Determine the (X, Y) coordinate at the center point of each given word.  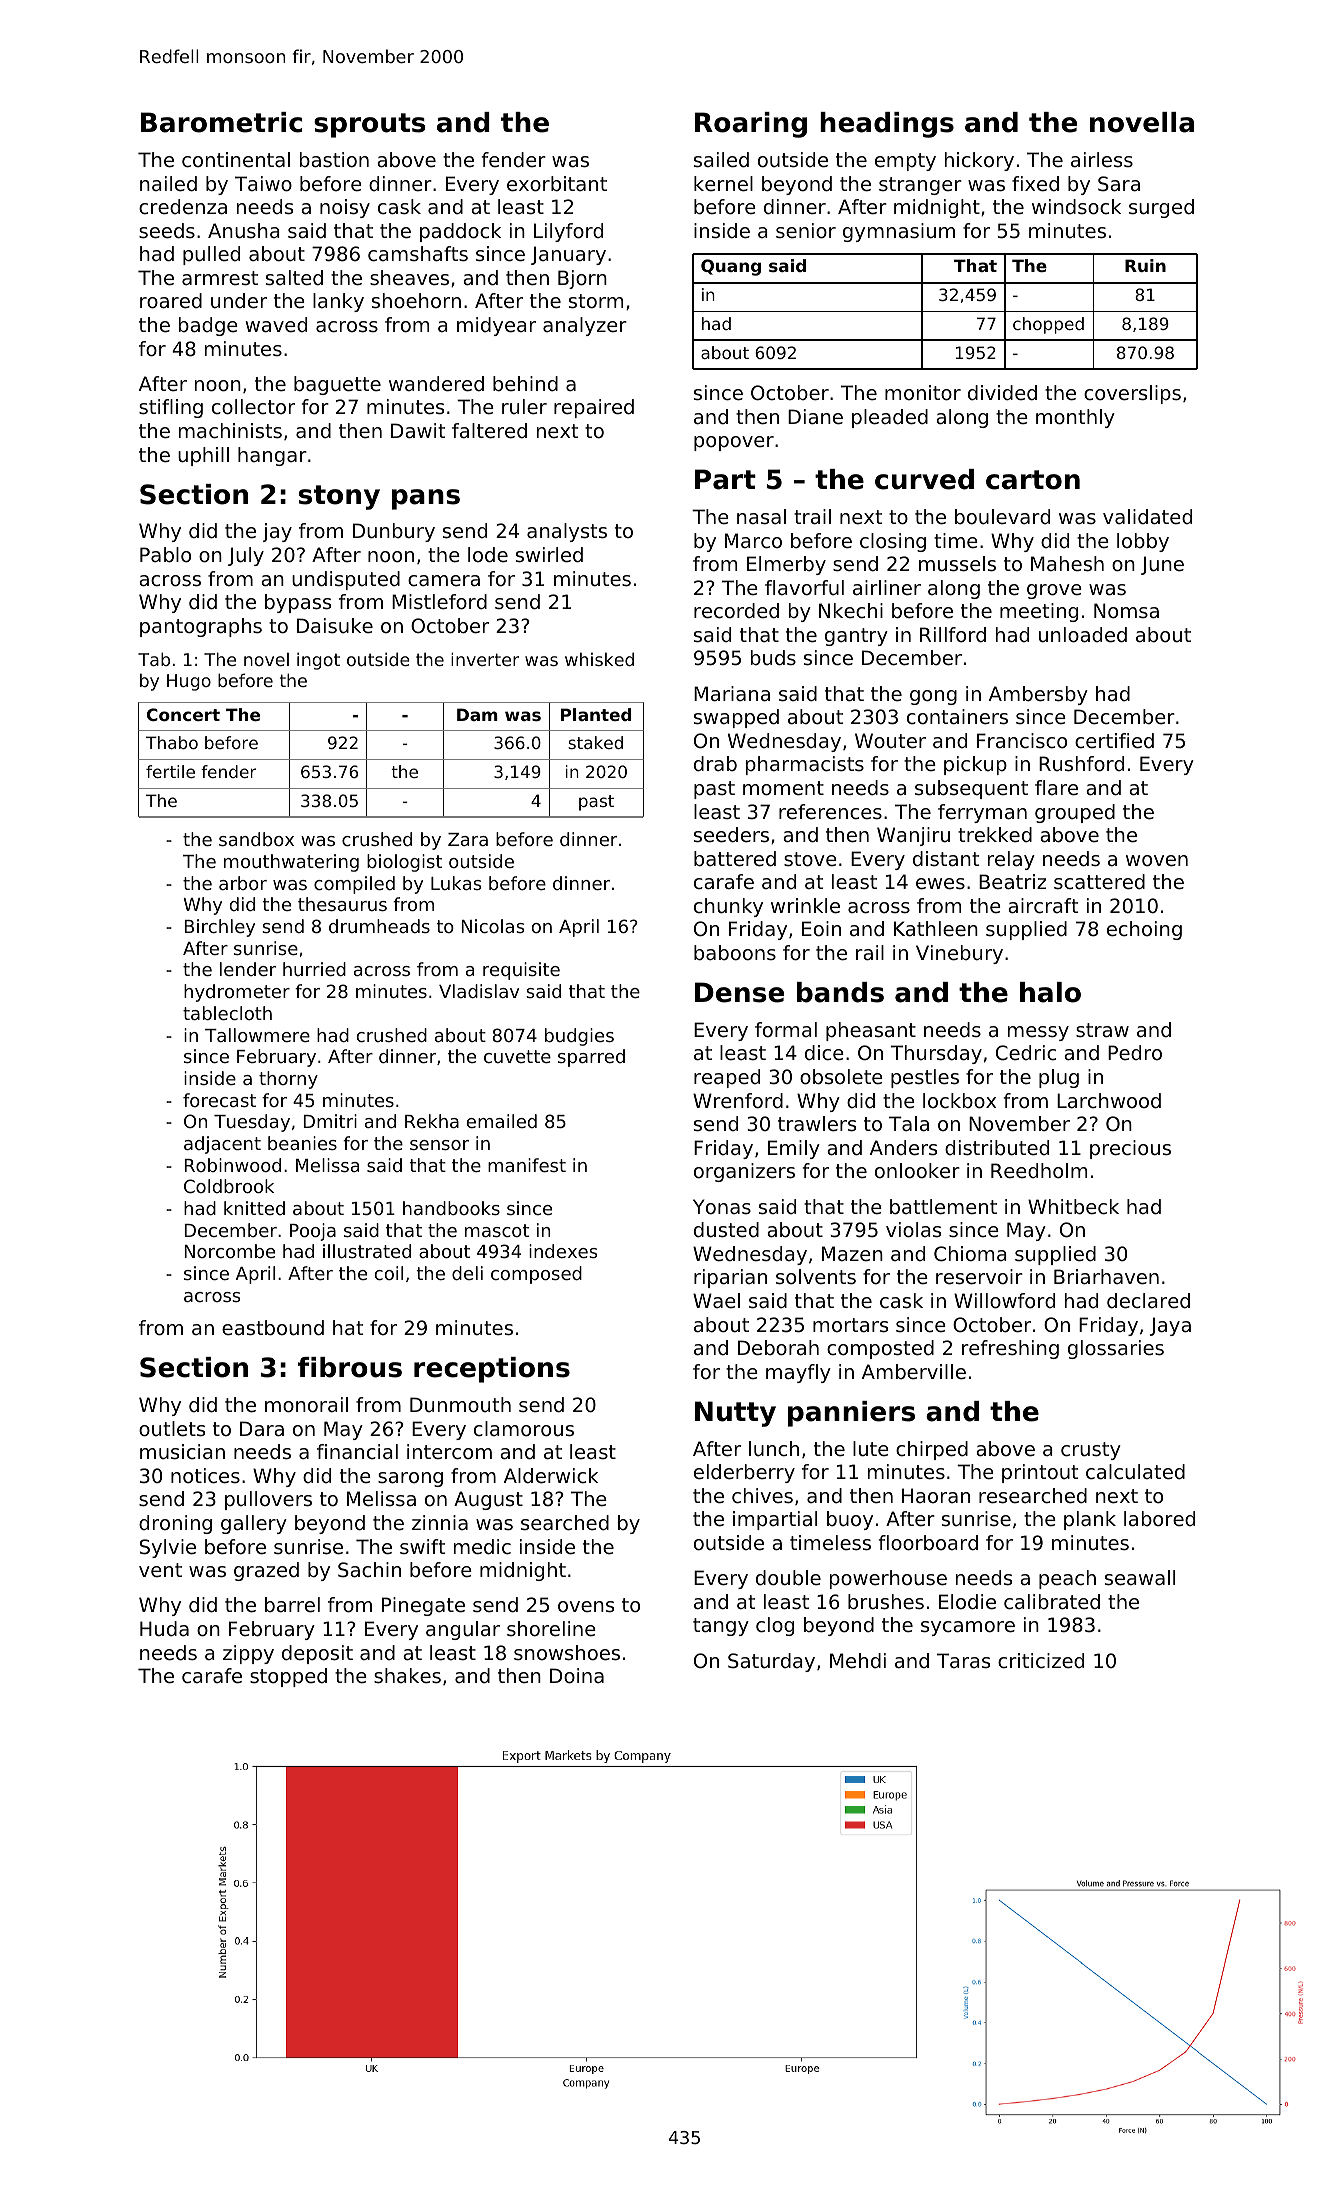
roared (171, 301)
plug (1059, 1078)
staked (595, 742)
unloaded (1083, 635)
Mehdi (858, 1661)
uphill (203, 456)
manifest (527, 1165)
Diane (815, 417)
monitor (923, 393)
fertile (170, 771)
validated (1147, 517)
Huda (164, 1629)
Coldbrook (229, 1186)
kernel (723, 184)
